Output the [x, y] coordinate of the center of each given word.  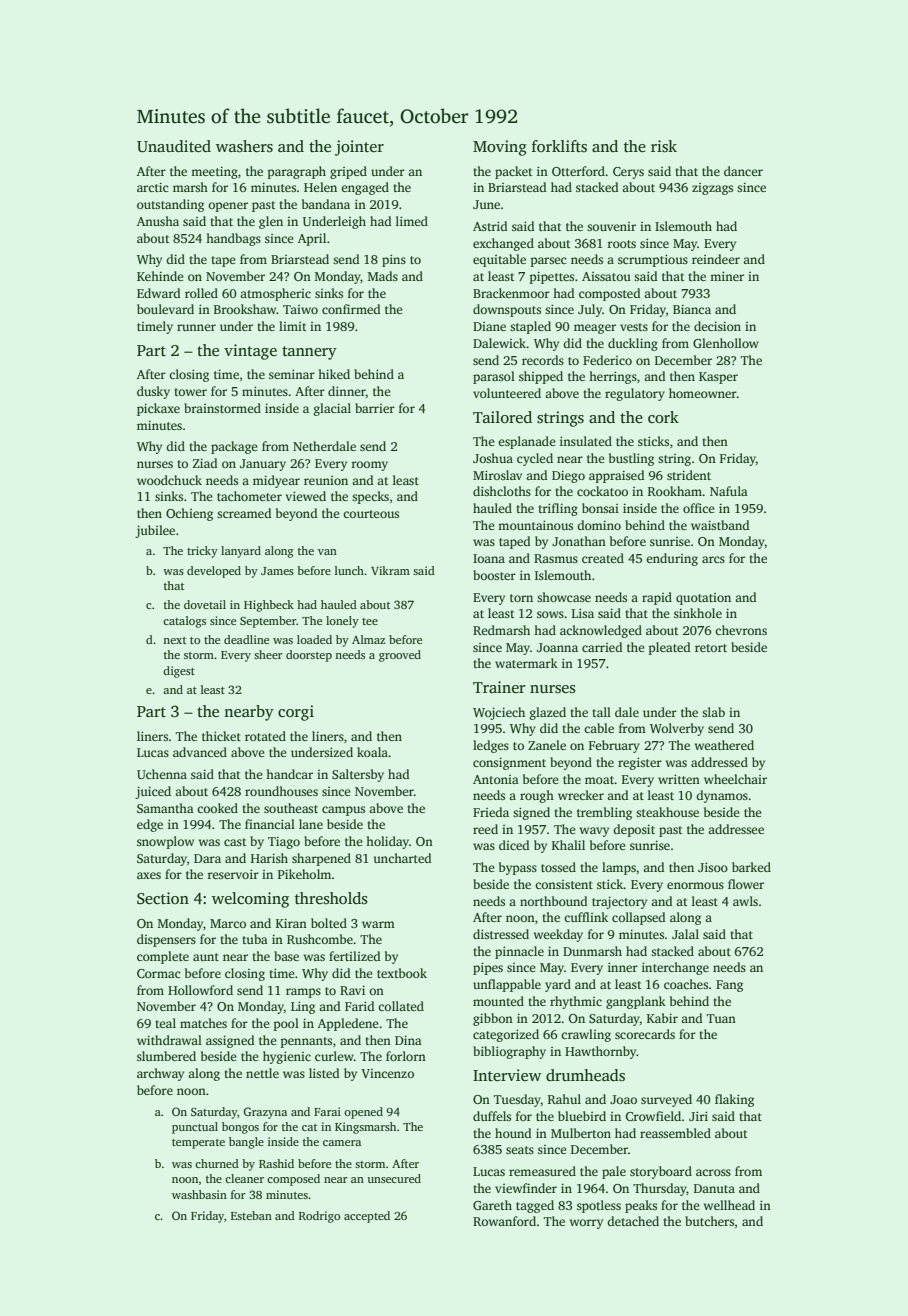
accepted [367, 1217]
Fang [729, 986]
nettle [262, 1073]
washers [244, 146]
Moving [500, 148]
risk [664, 146]
